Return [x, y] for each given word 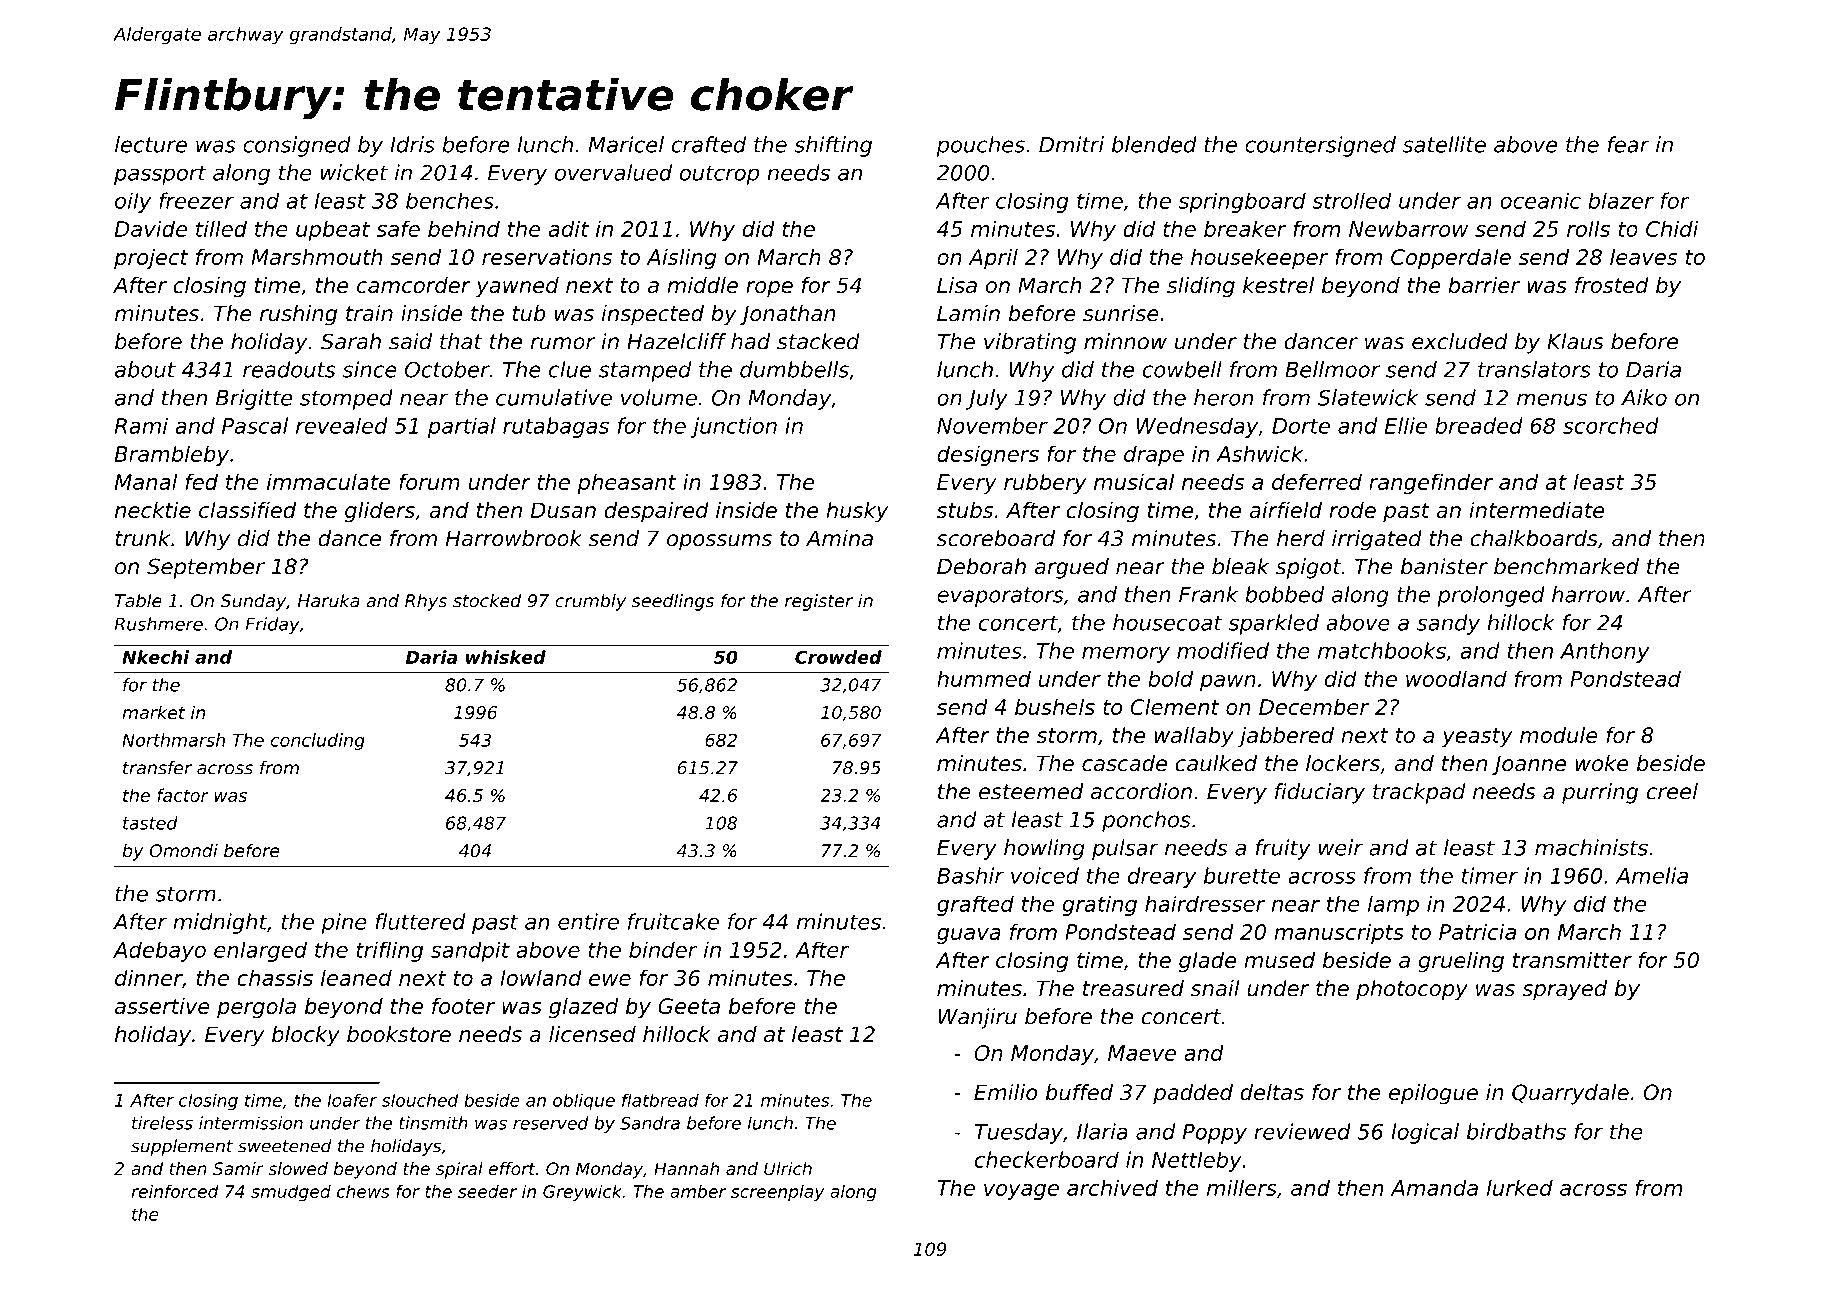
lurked [1520, 1187]
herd [1301, 538]
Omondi [183, 851]
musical [1134, 481]
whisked [506, 657]
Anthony [1605, 652]
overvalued [613, 172]
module [1559, 735]
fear [1629, 144]
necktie [153, 510]
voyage [1021, 1192]
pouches [980, 146]
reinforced [175, 1191]
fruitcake [673, 921]
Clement [1175, 706]
